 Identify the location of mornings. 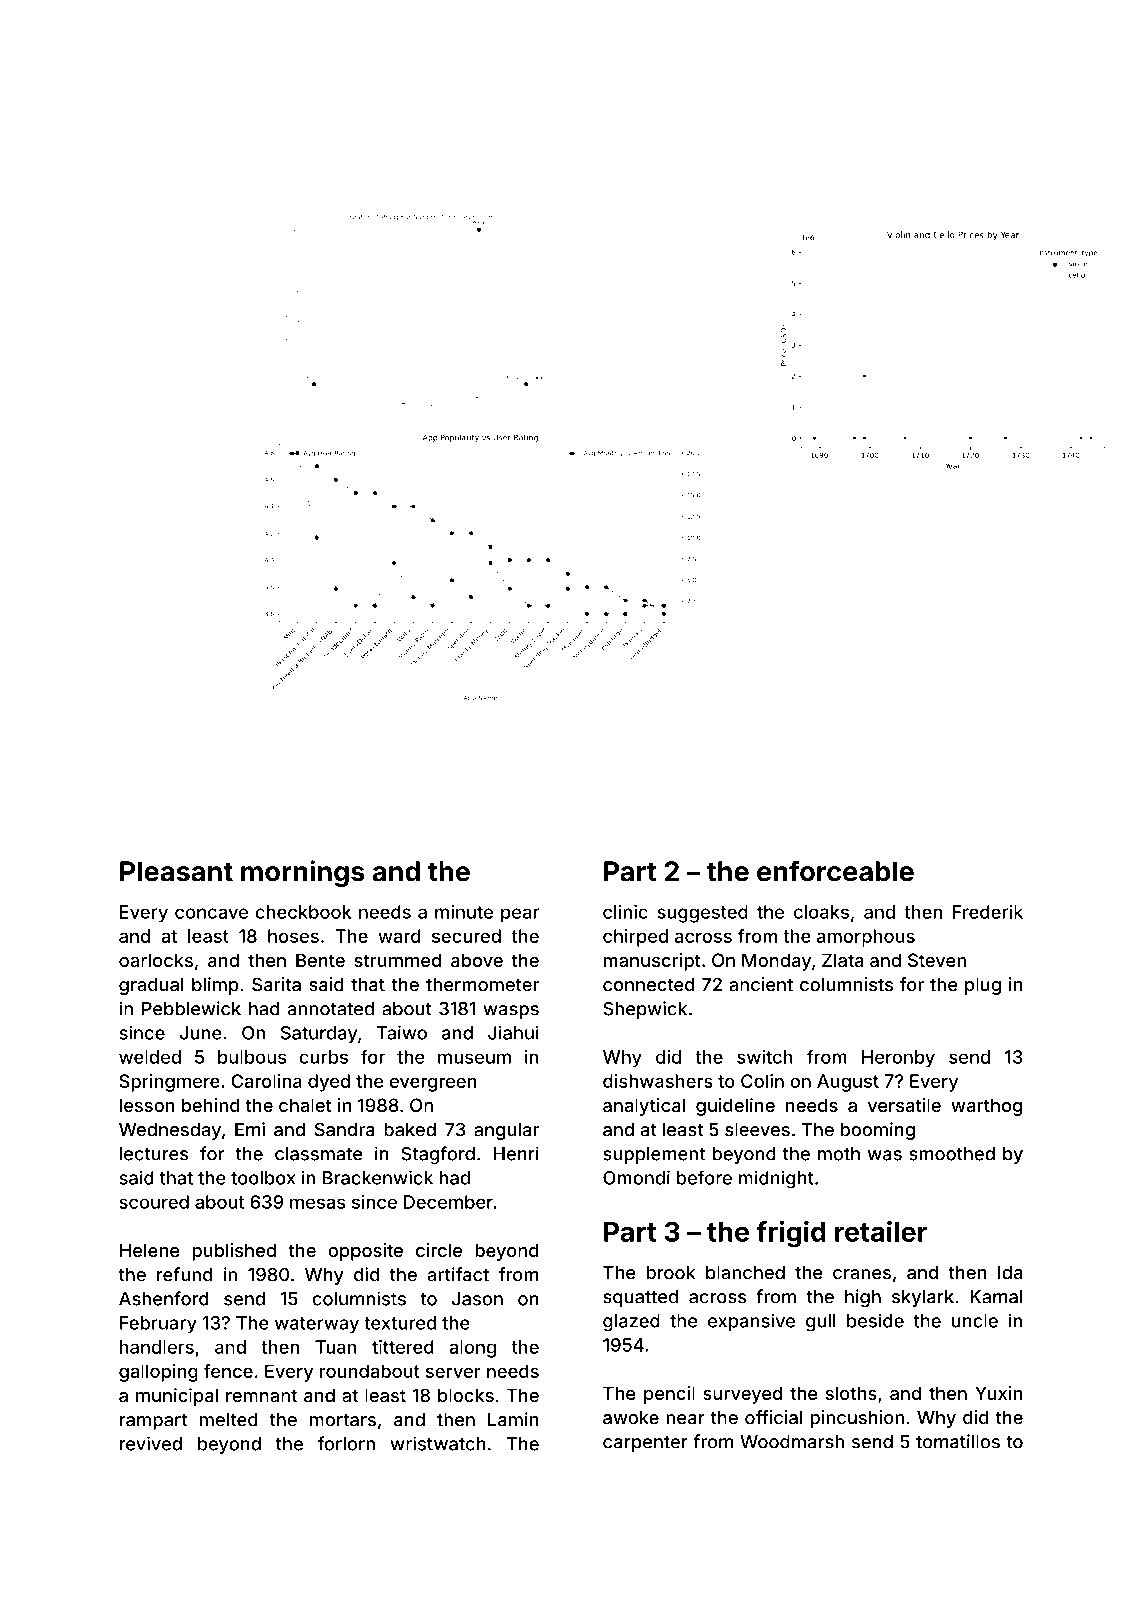
(303, 873).
